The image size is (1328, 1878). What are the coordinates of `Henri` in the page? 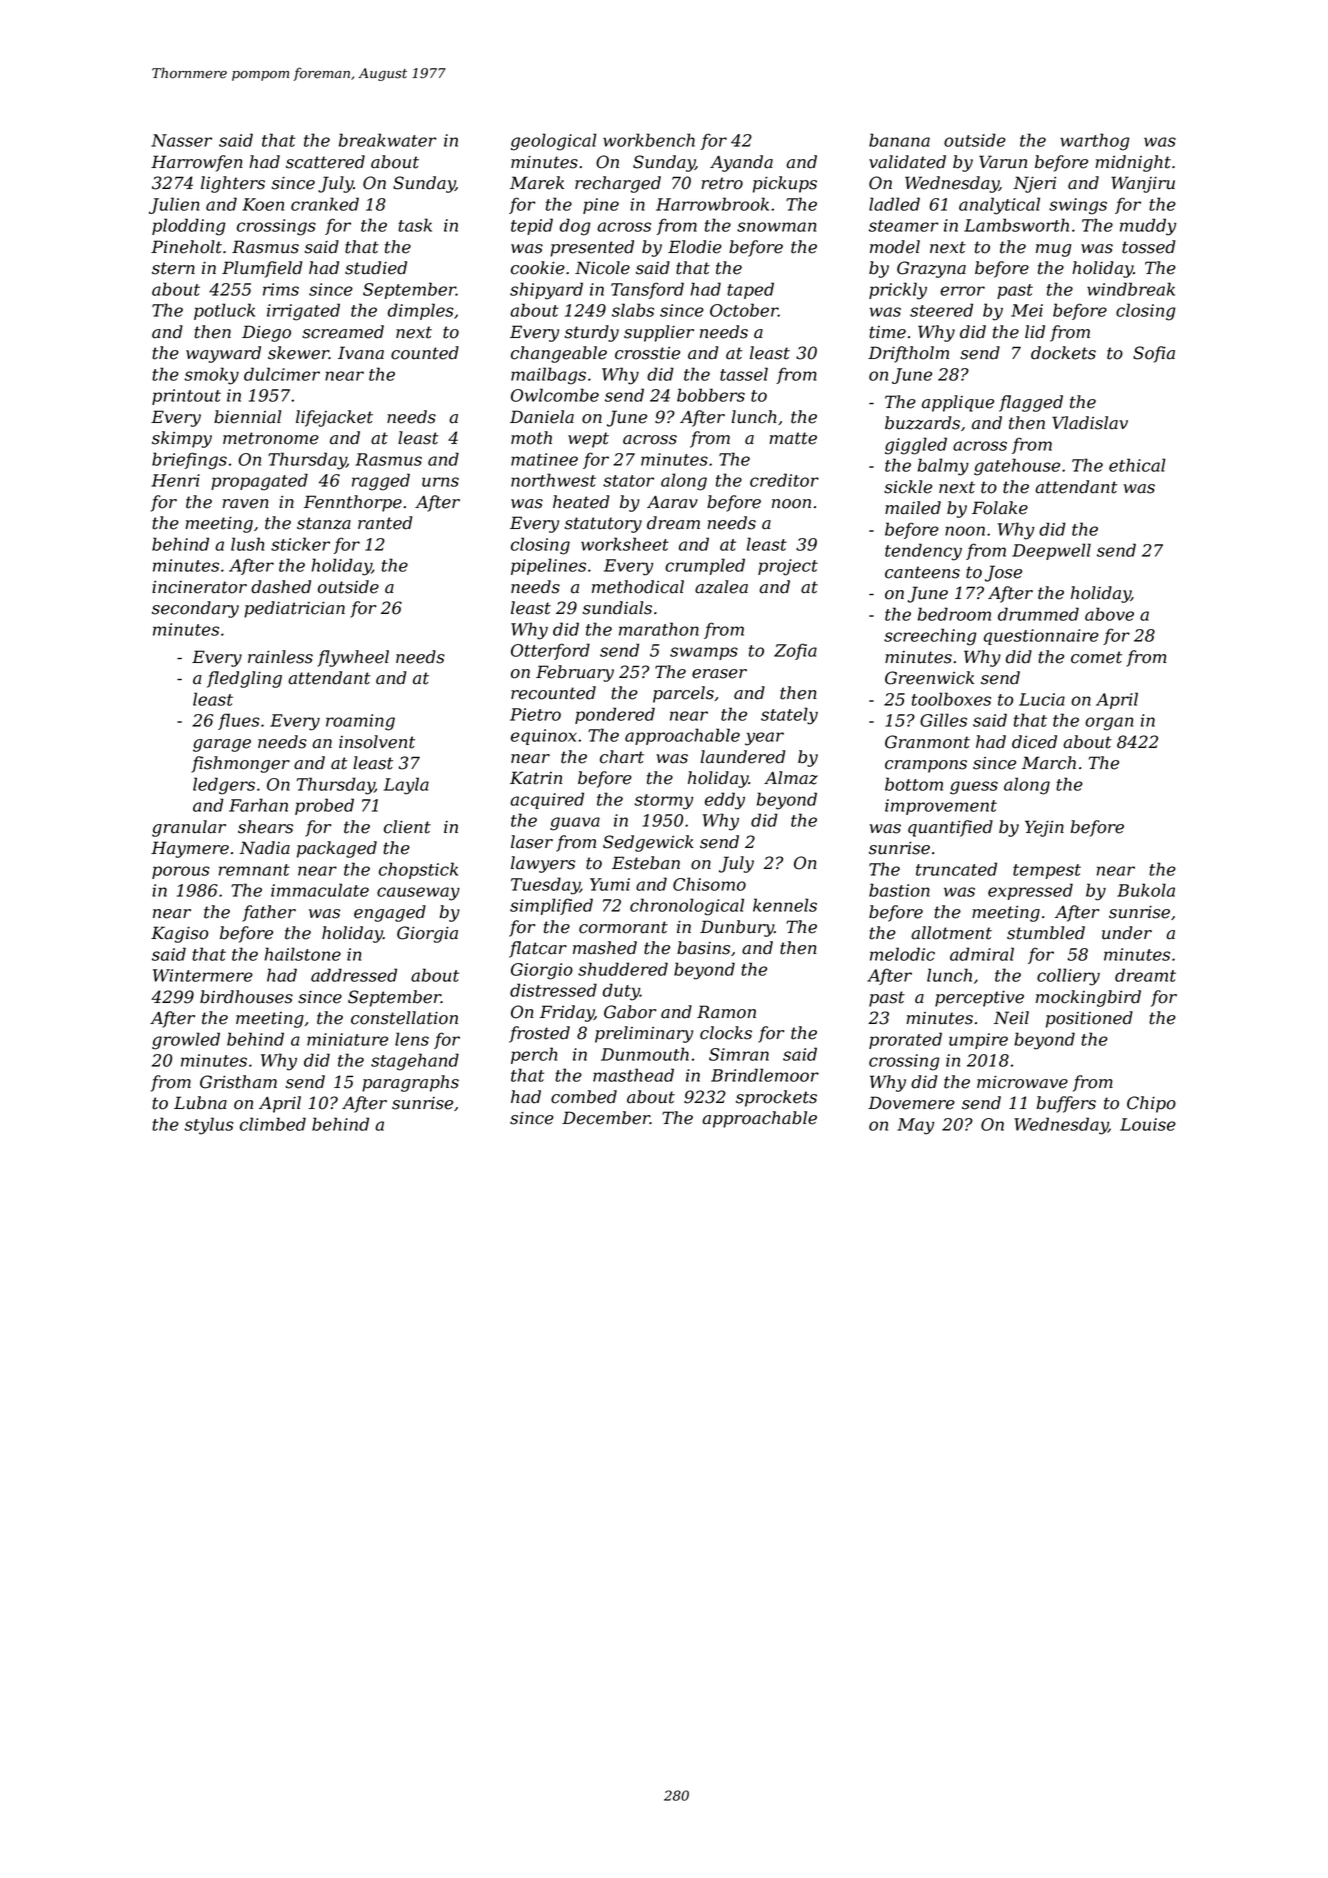 It's located at (175, 480).
